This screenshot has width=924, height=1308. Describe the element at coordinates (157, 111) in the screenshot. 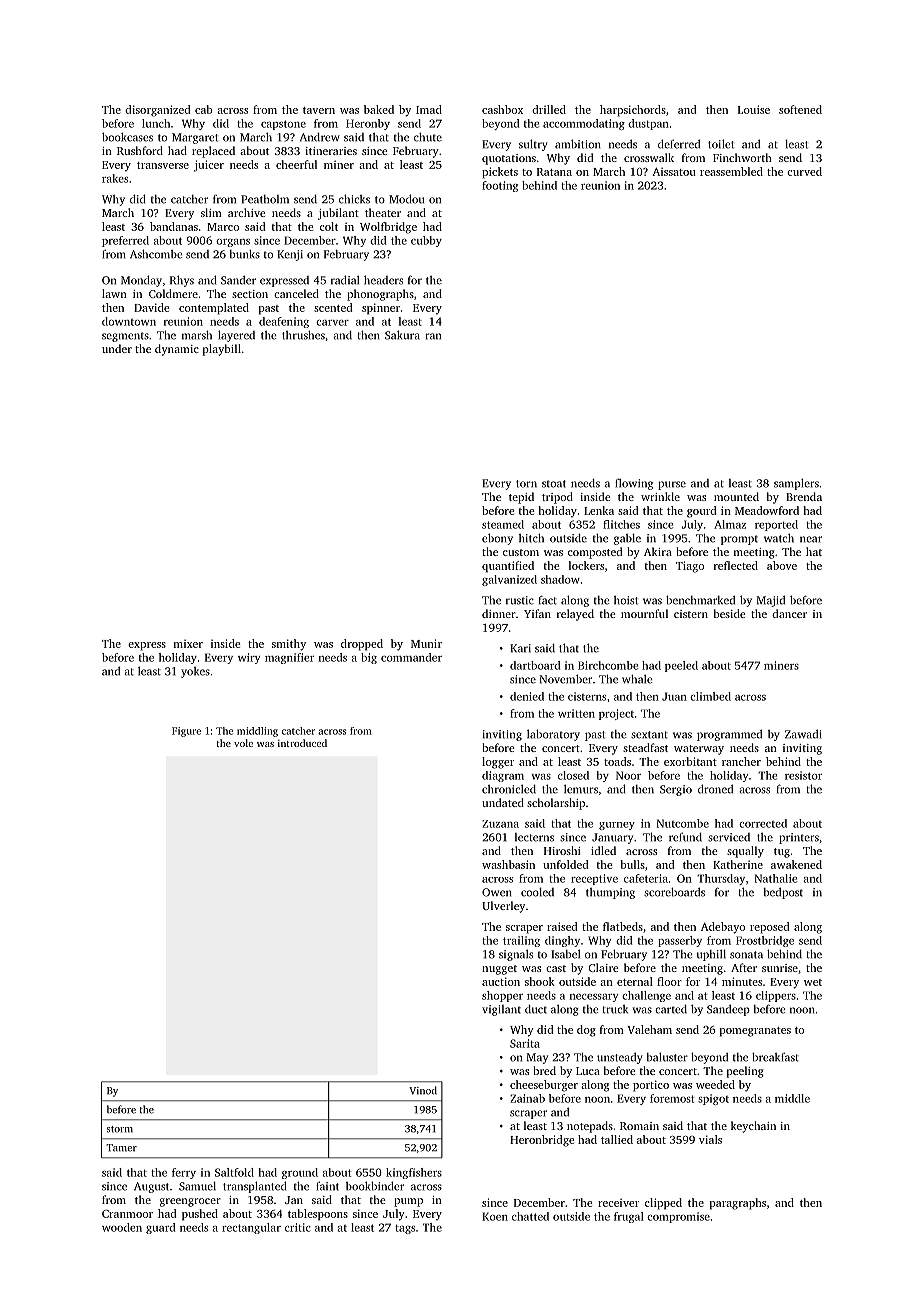

I see `disorganized` at that location.
